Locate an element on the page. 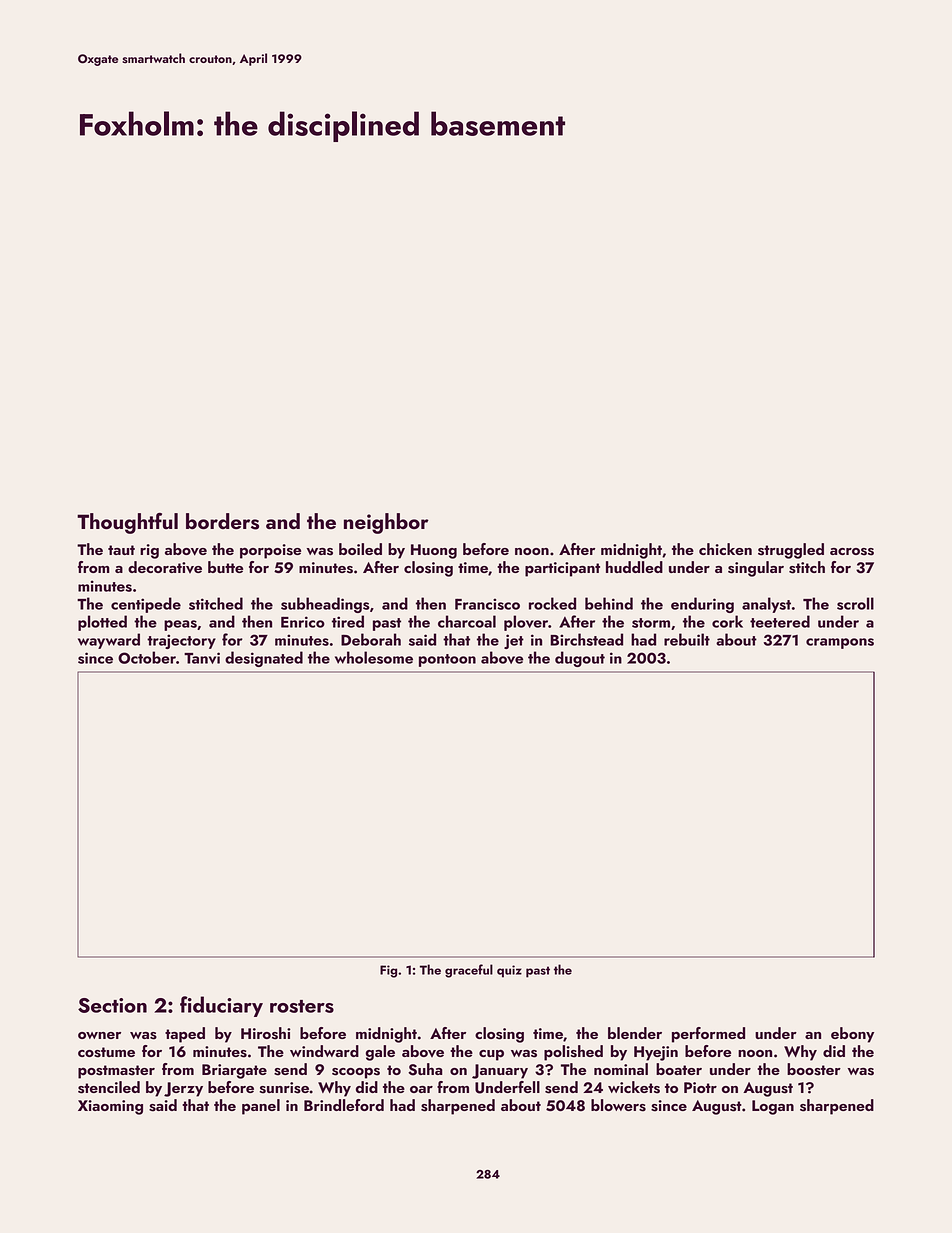 This image has height=1233, width=952. Briargate is located at coordinates (234, 1071).
